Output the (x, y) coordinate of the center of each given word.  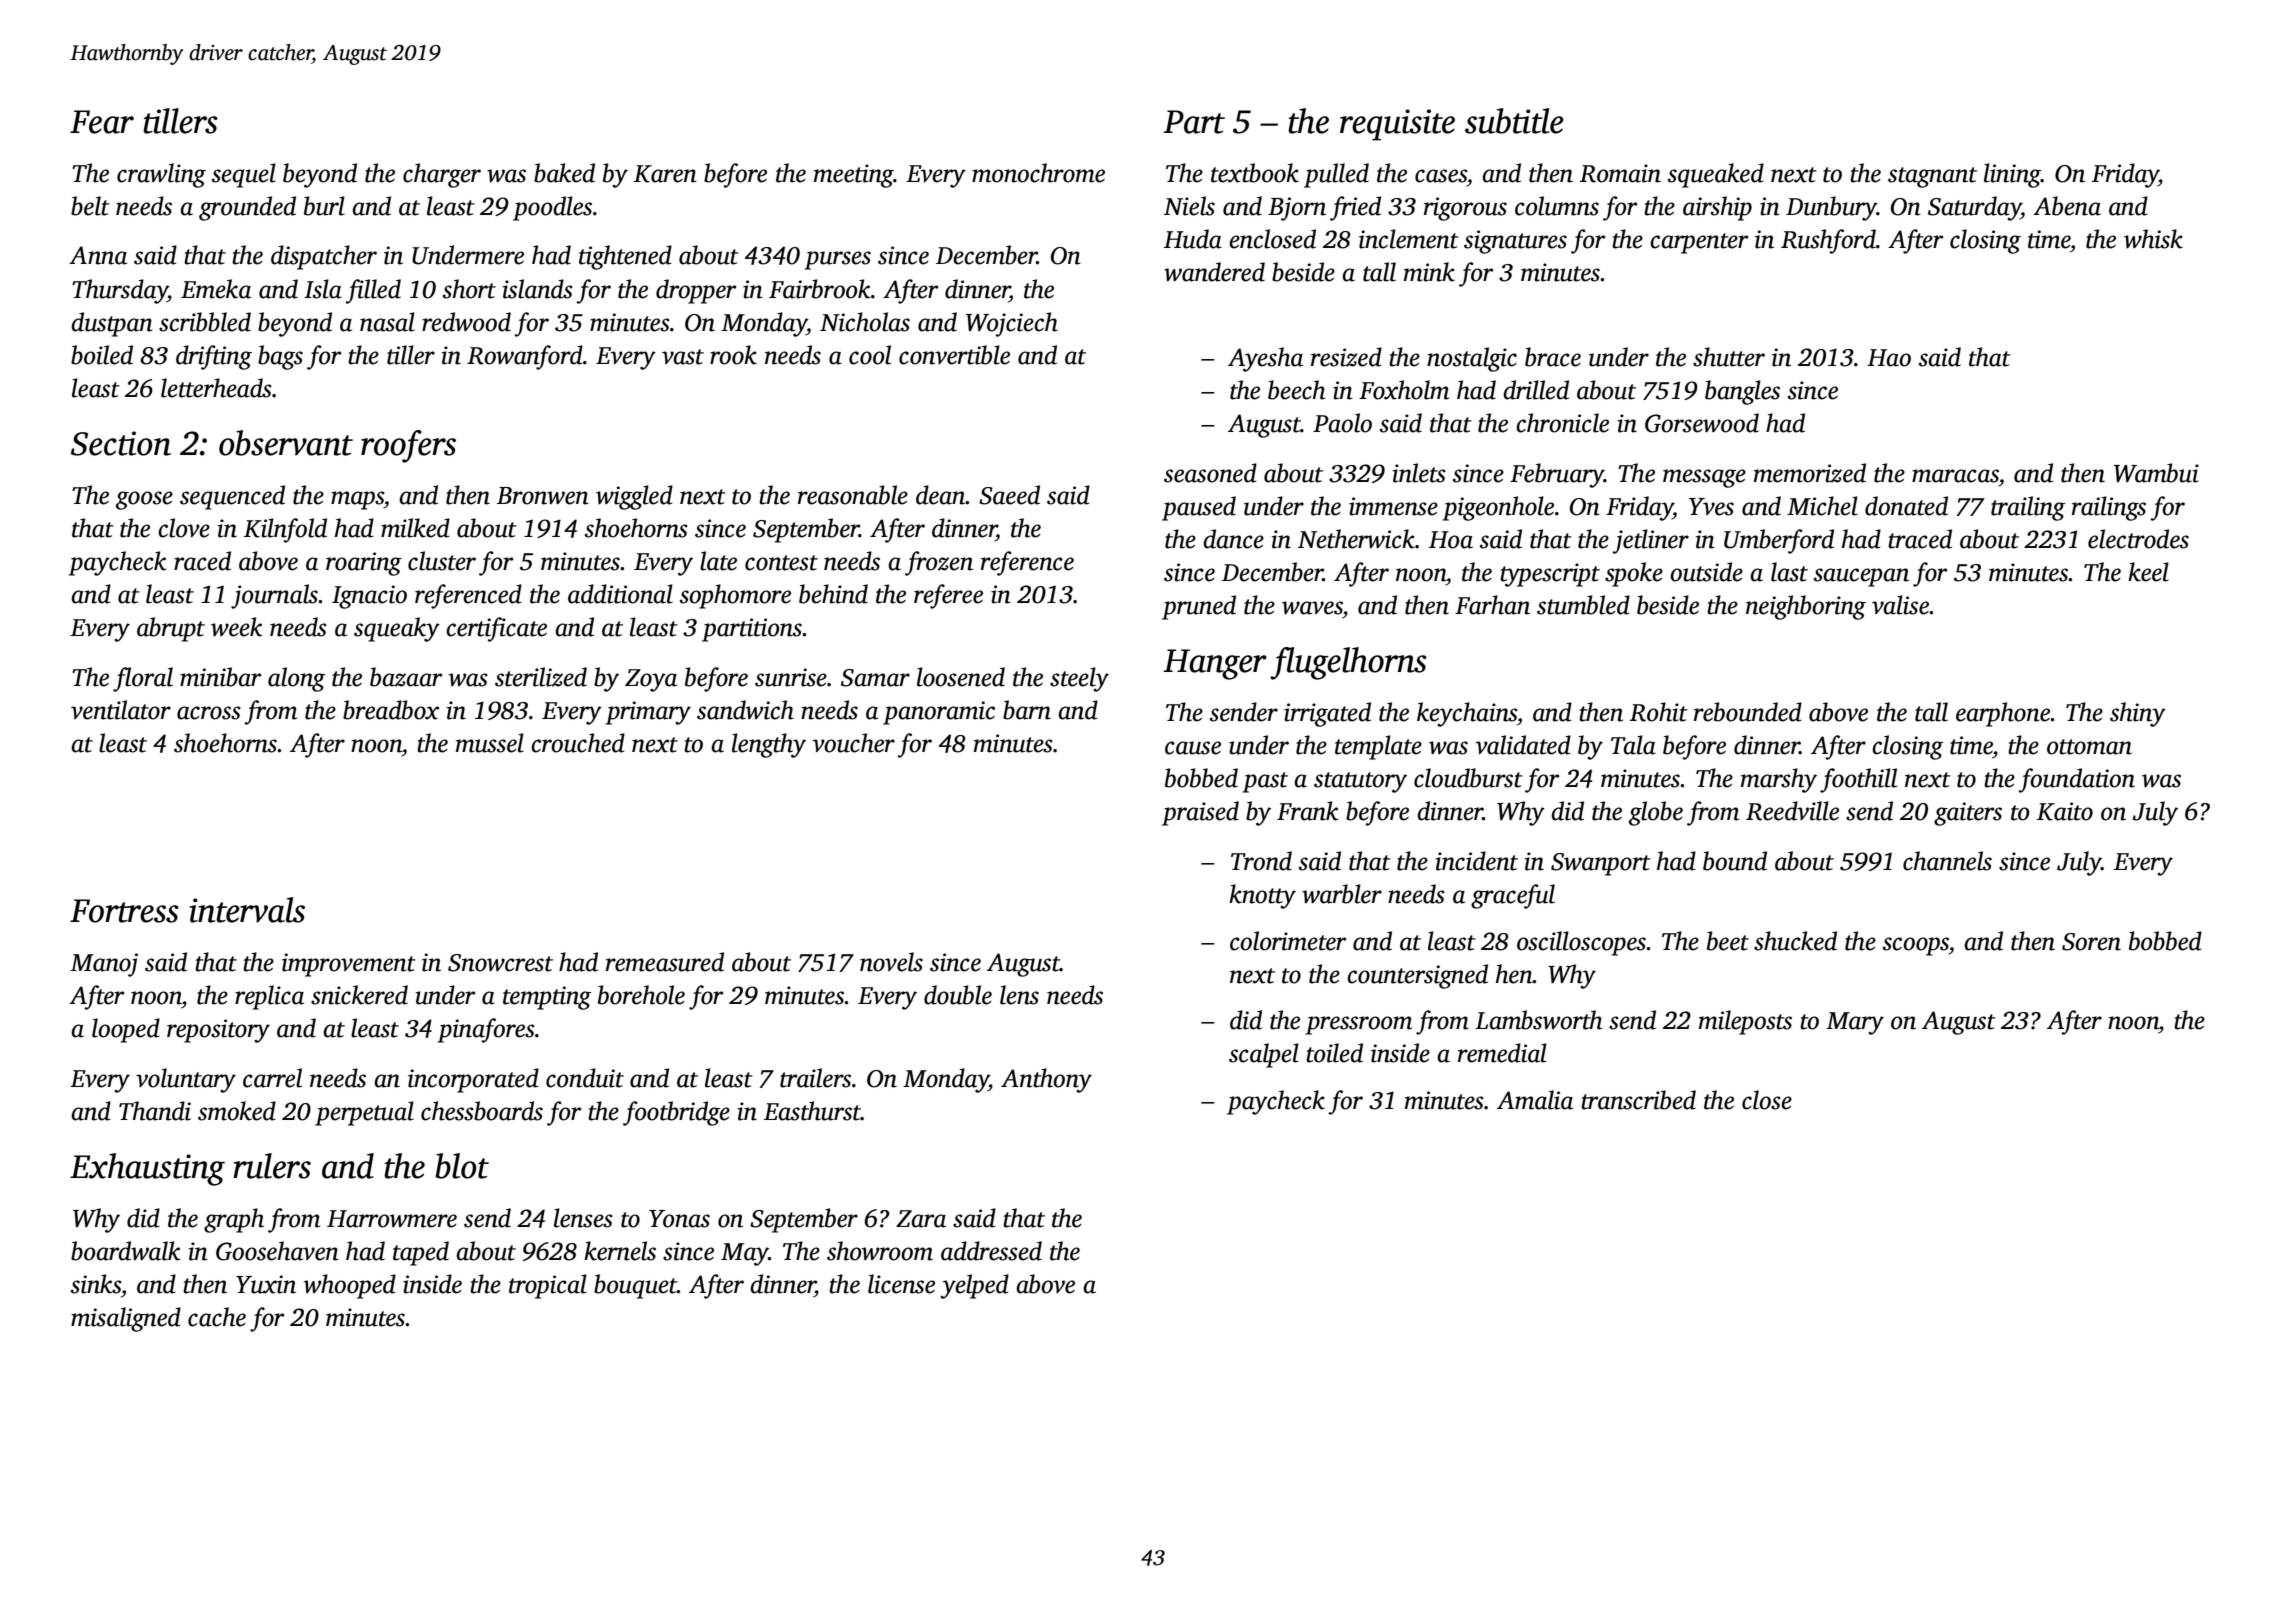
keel (2148, 572)
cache (217, 1317)
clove (184, 528)
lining (2012, 175)
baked (564, 173)
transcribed (1638, 1100)
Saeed (1009, 495)
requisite (1397, 125)
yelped (974, 1286)
